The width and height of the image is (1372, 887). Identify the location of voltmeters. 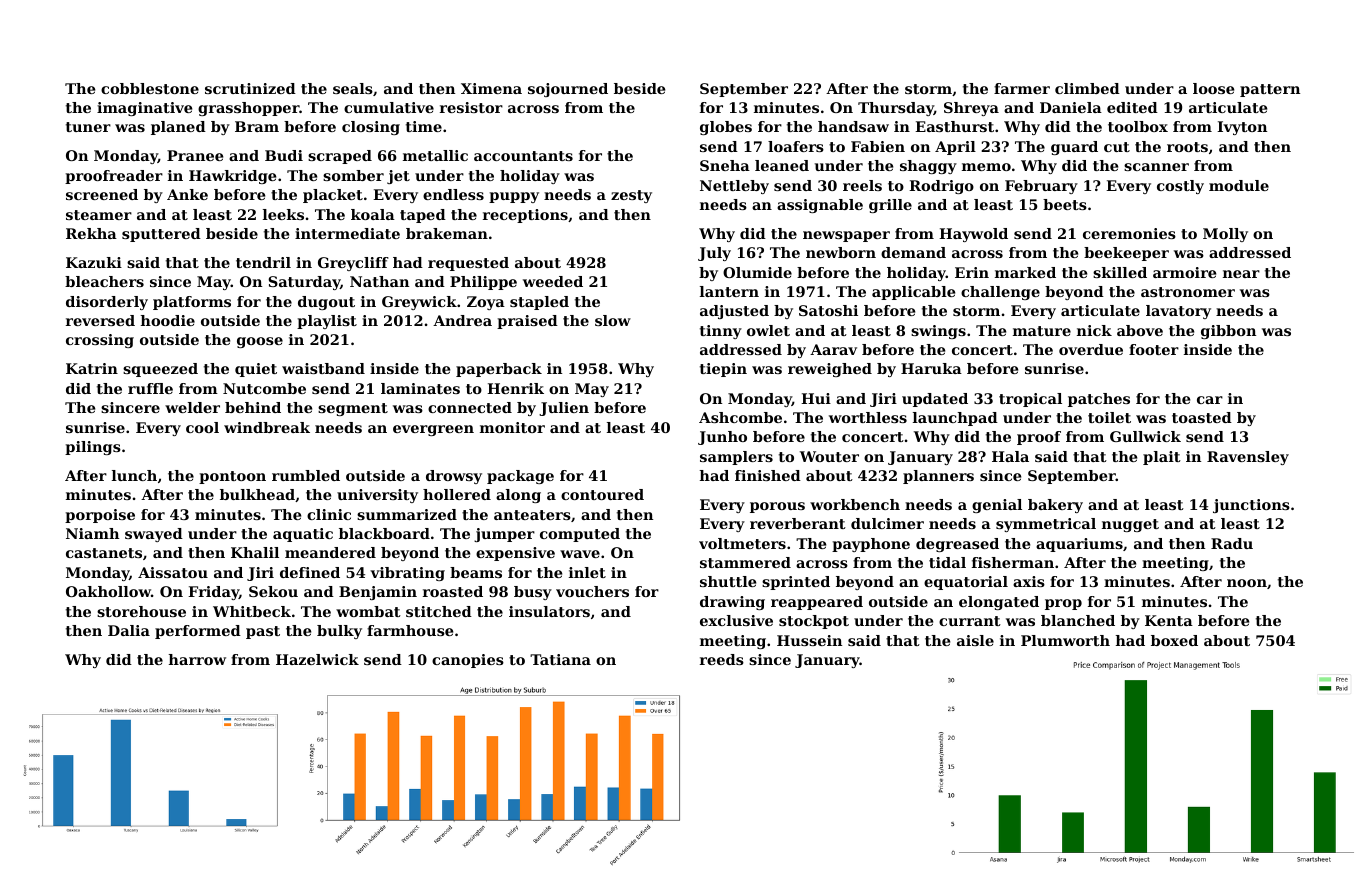
(742, 543).
